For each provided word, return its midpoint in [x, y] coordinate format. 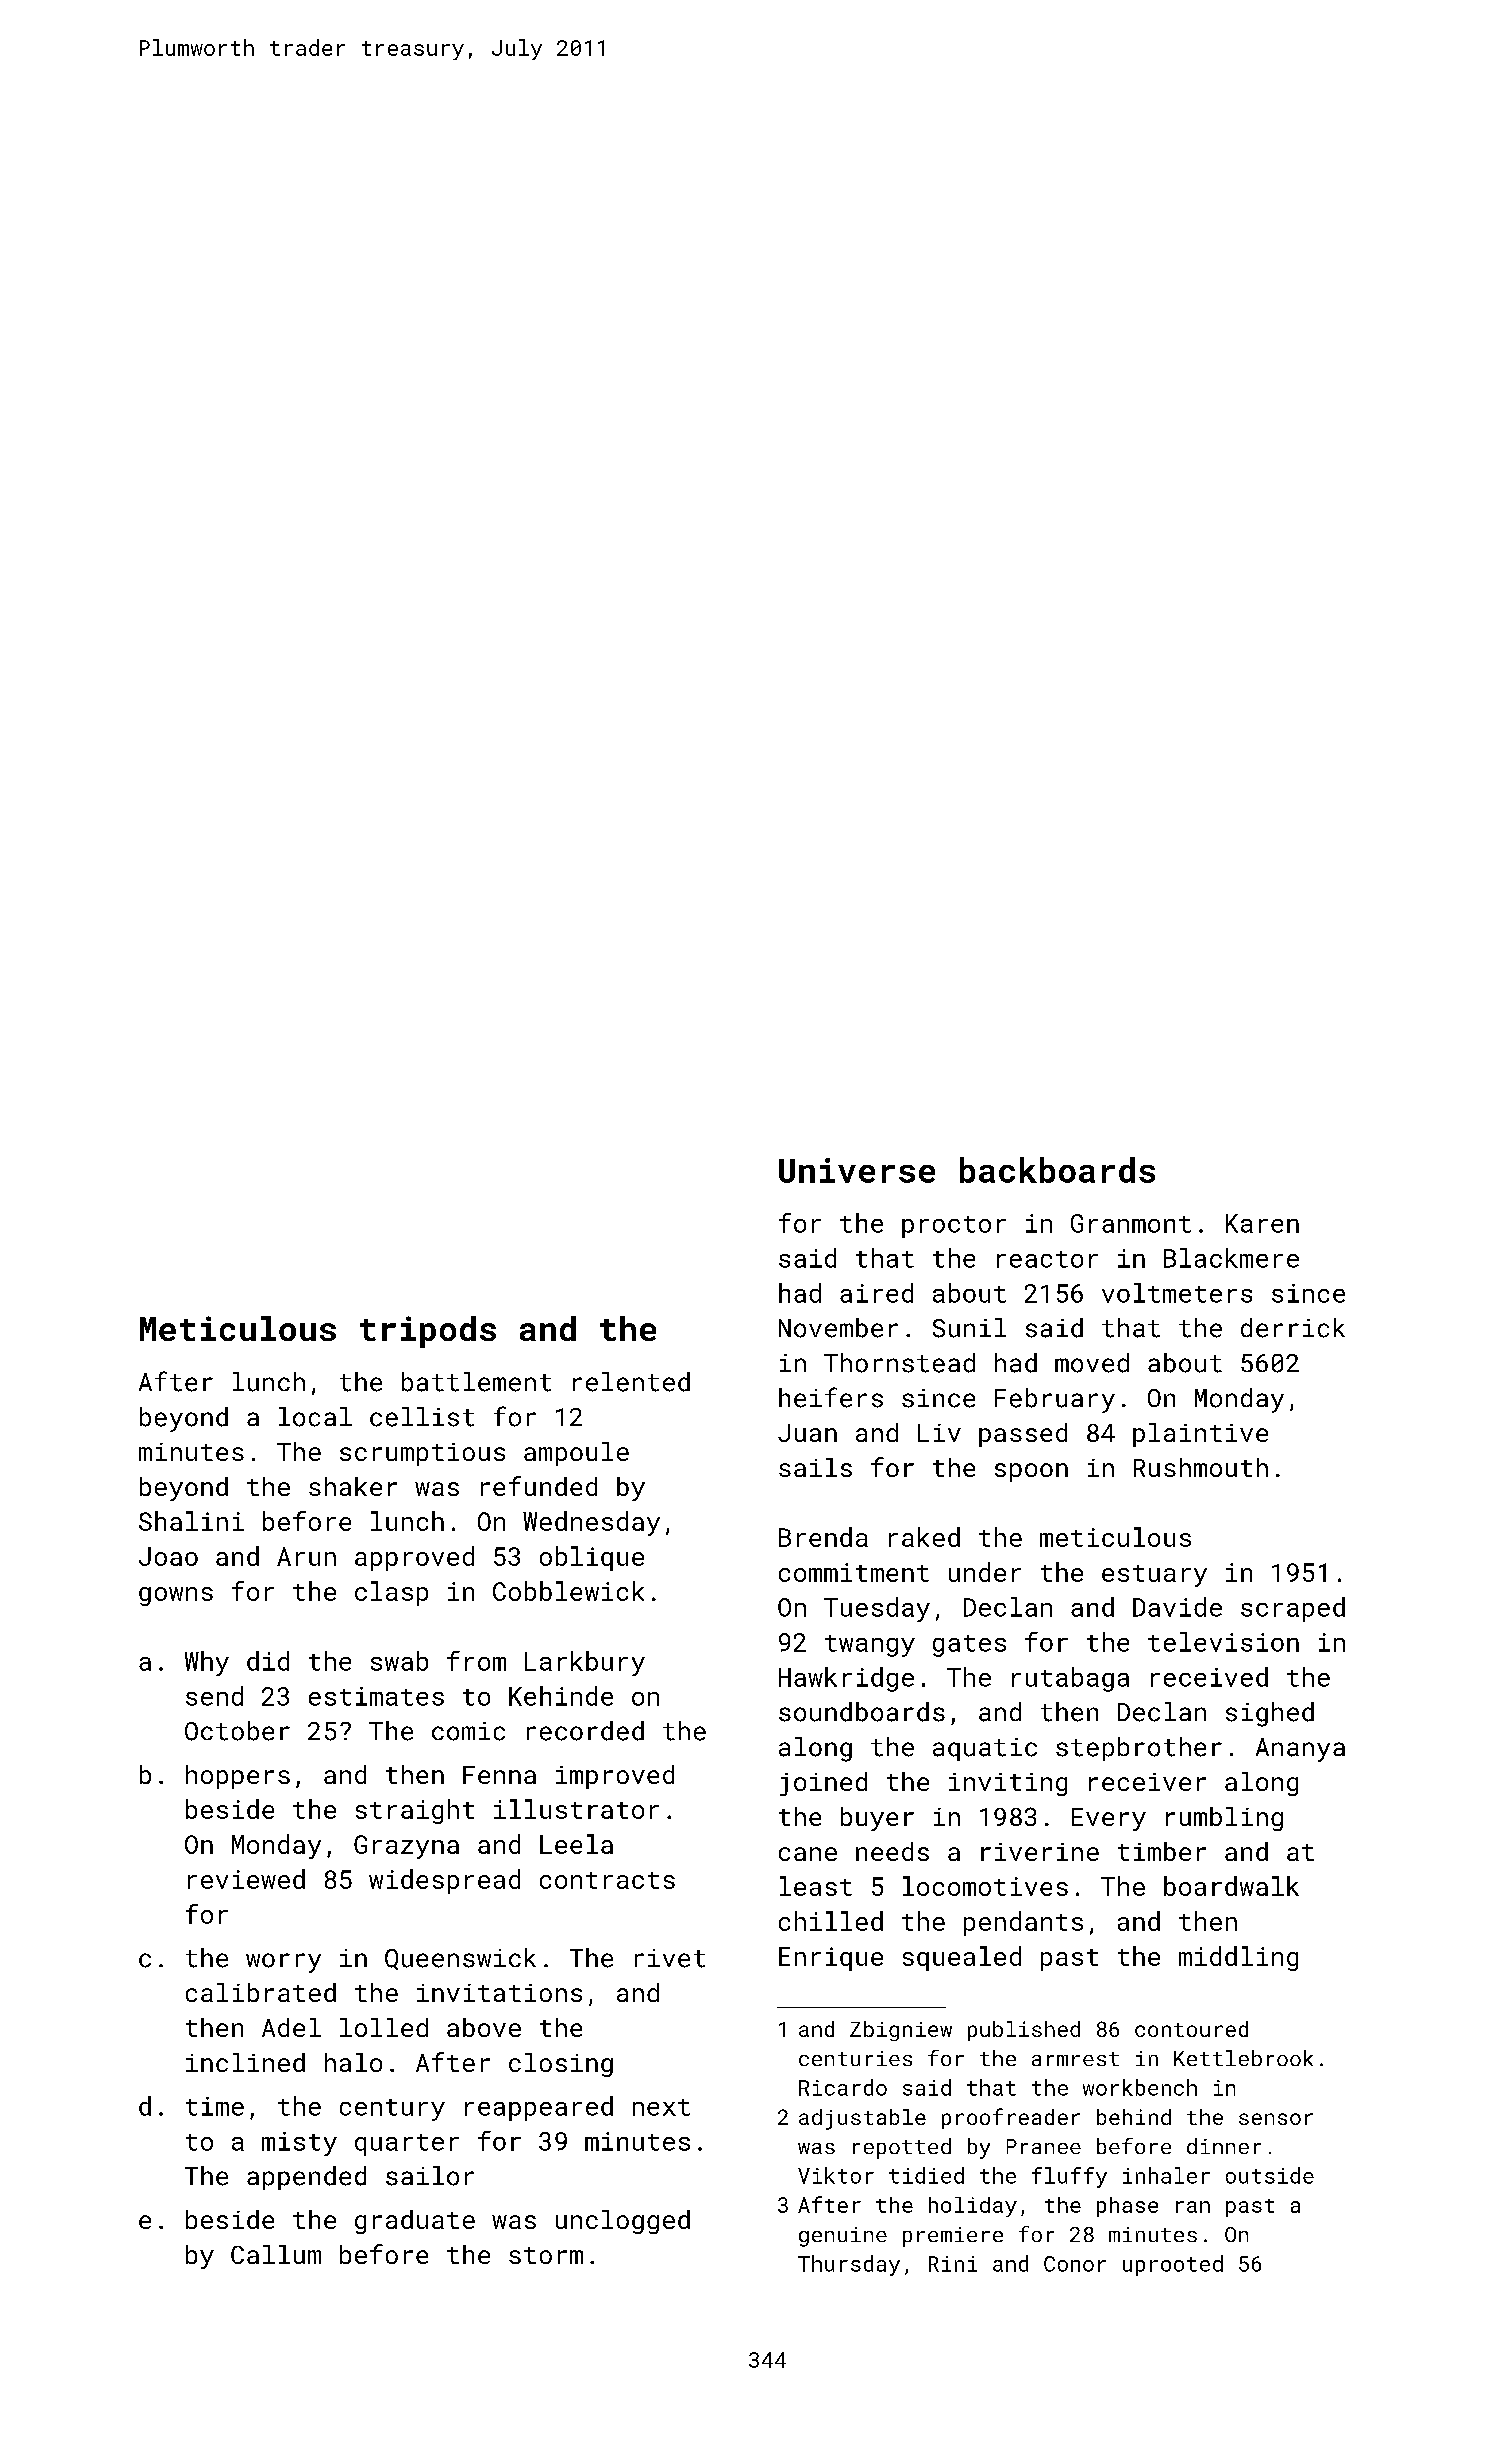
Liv [939, 1433]
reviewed [246, 1879]
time [215, 2106]
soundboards [862, 1712]
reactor [1047, 1259]
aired [876, 1293]
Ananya [1300, 1750]
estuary [1154, 1576]
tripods [428, 1332]
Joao [168, 1556]
